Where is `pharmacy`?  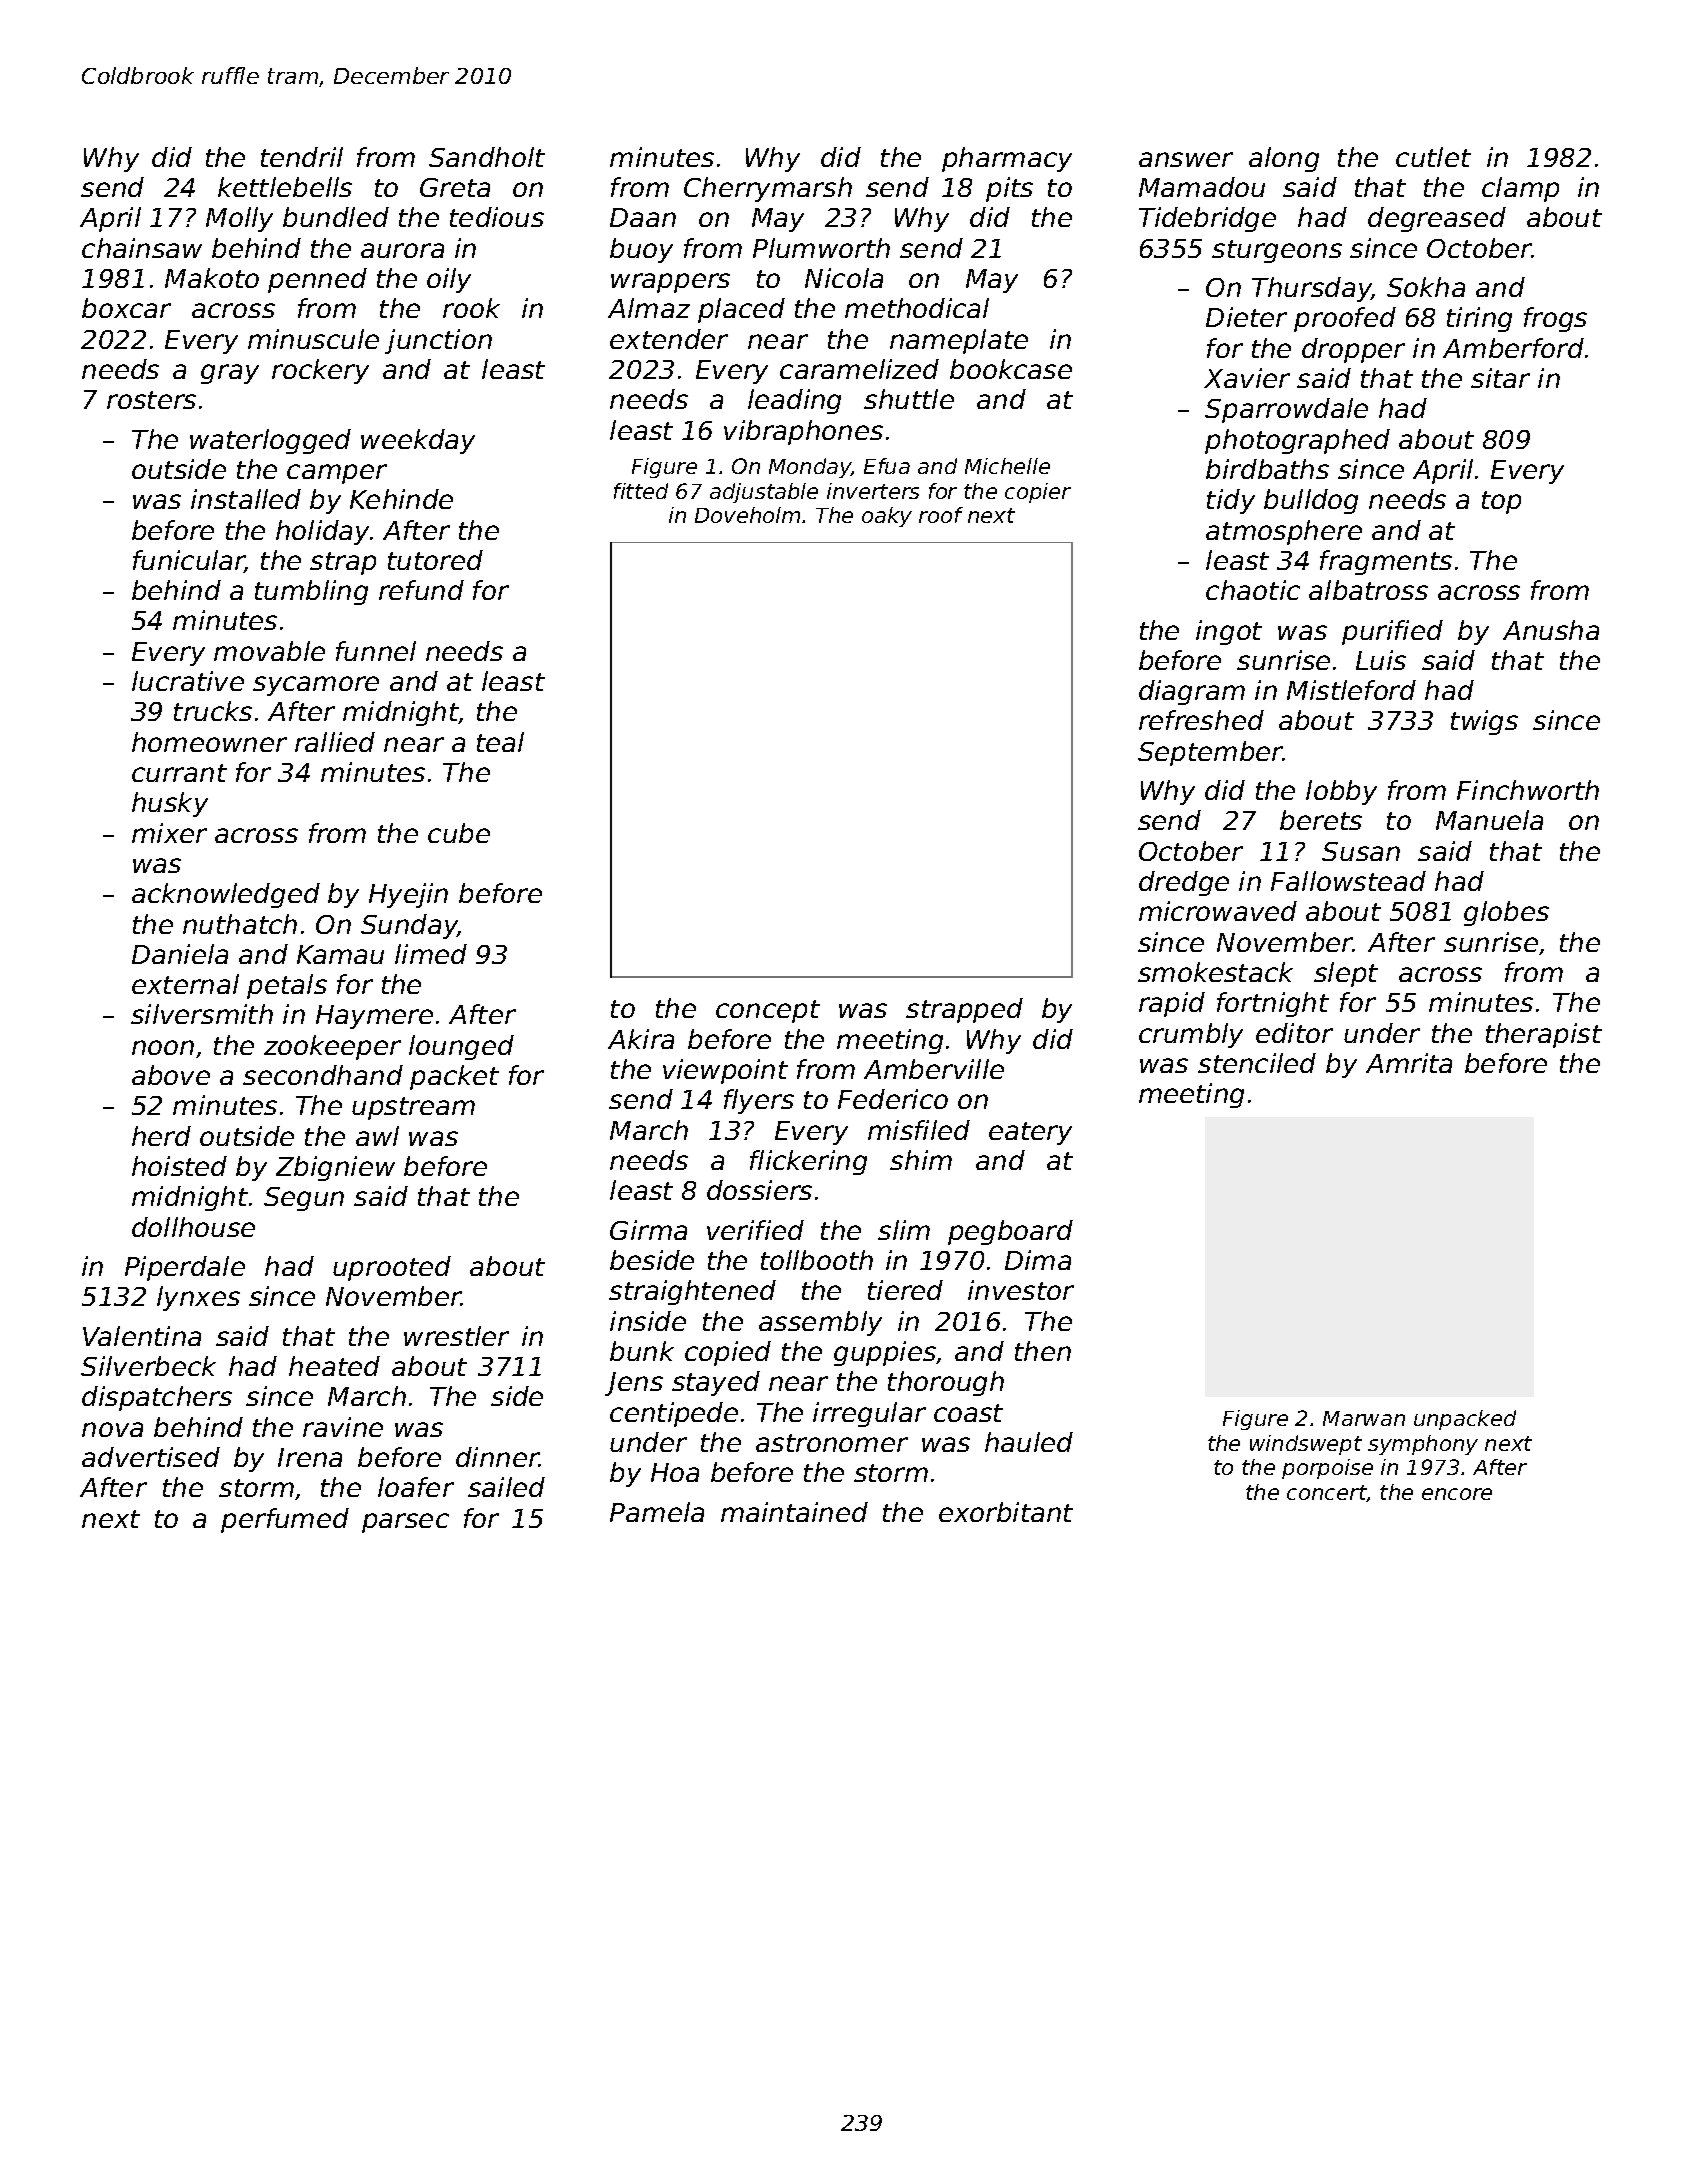
pharmacy is located at coordinates (1007, 159).
